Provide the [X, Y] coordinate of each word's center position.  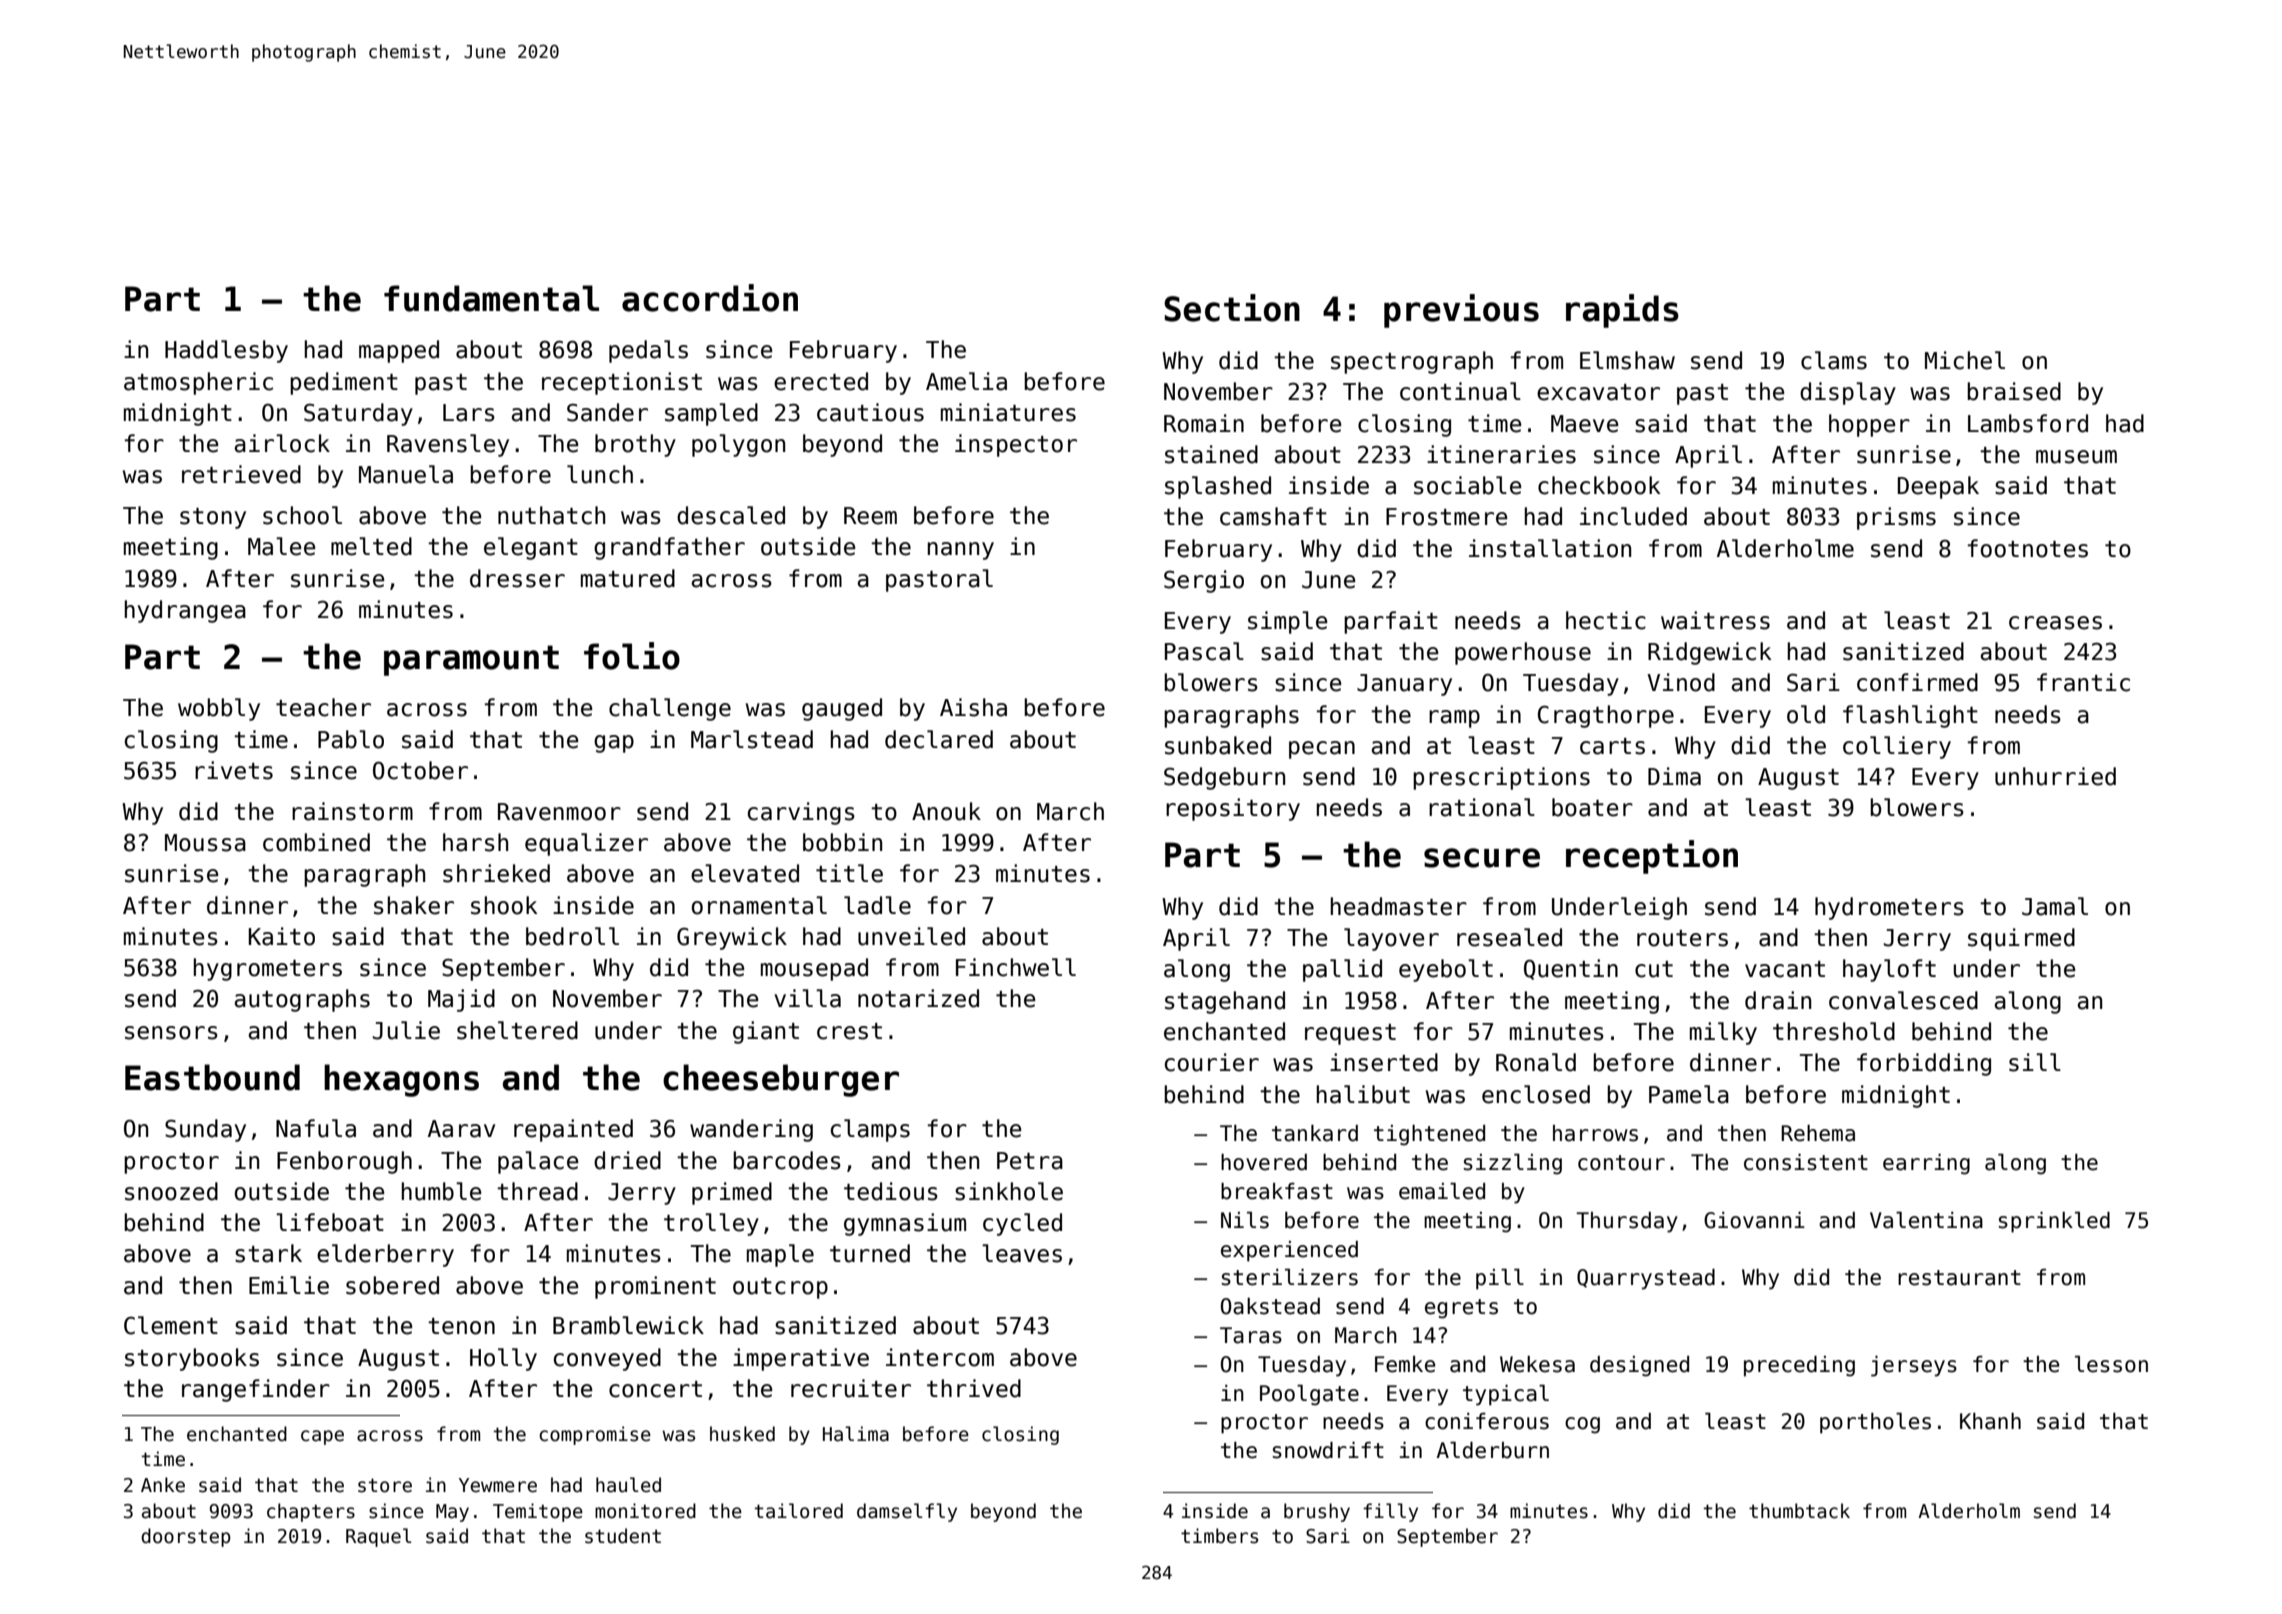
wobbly [219, 709]
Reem [870, 516]
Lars [469, 413]
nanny [961, 551]
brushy [1317, 1512]
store [385, 1485]
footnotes [2028, 548]
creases [2055, 623]
